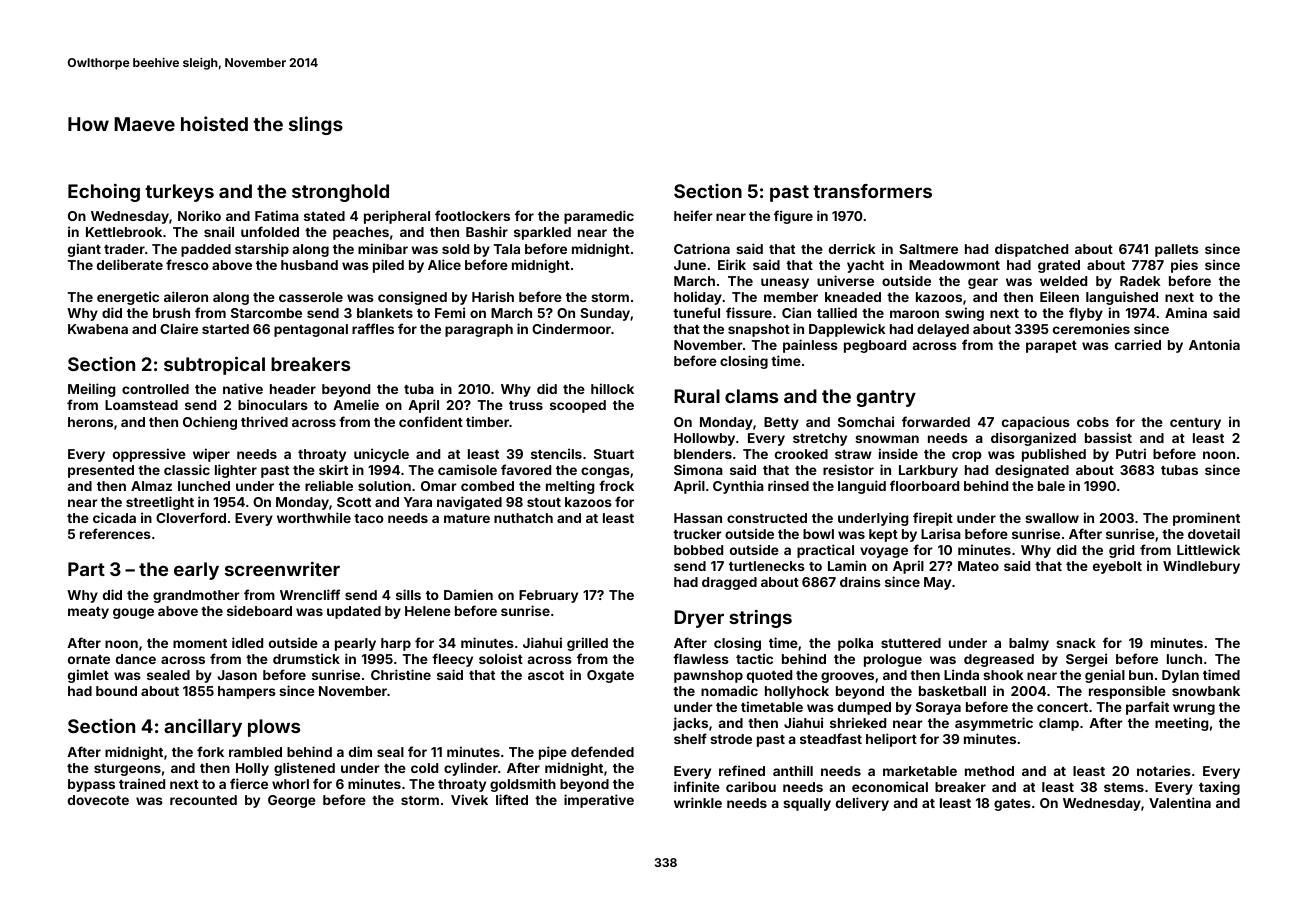 This screenshot has width=1308, height=924. What do you see at coordinates (104, 193) in the screenshot?
I see `Echoing` at bounding box center [104, 193].
